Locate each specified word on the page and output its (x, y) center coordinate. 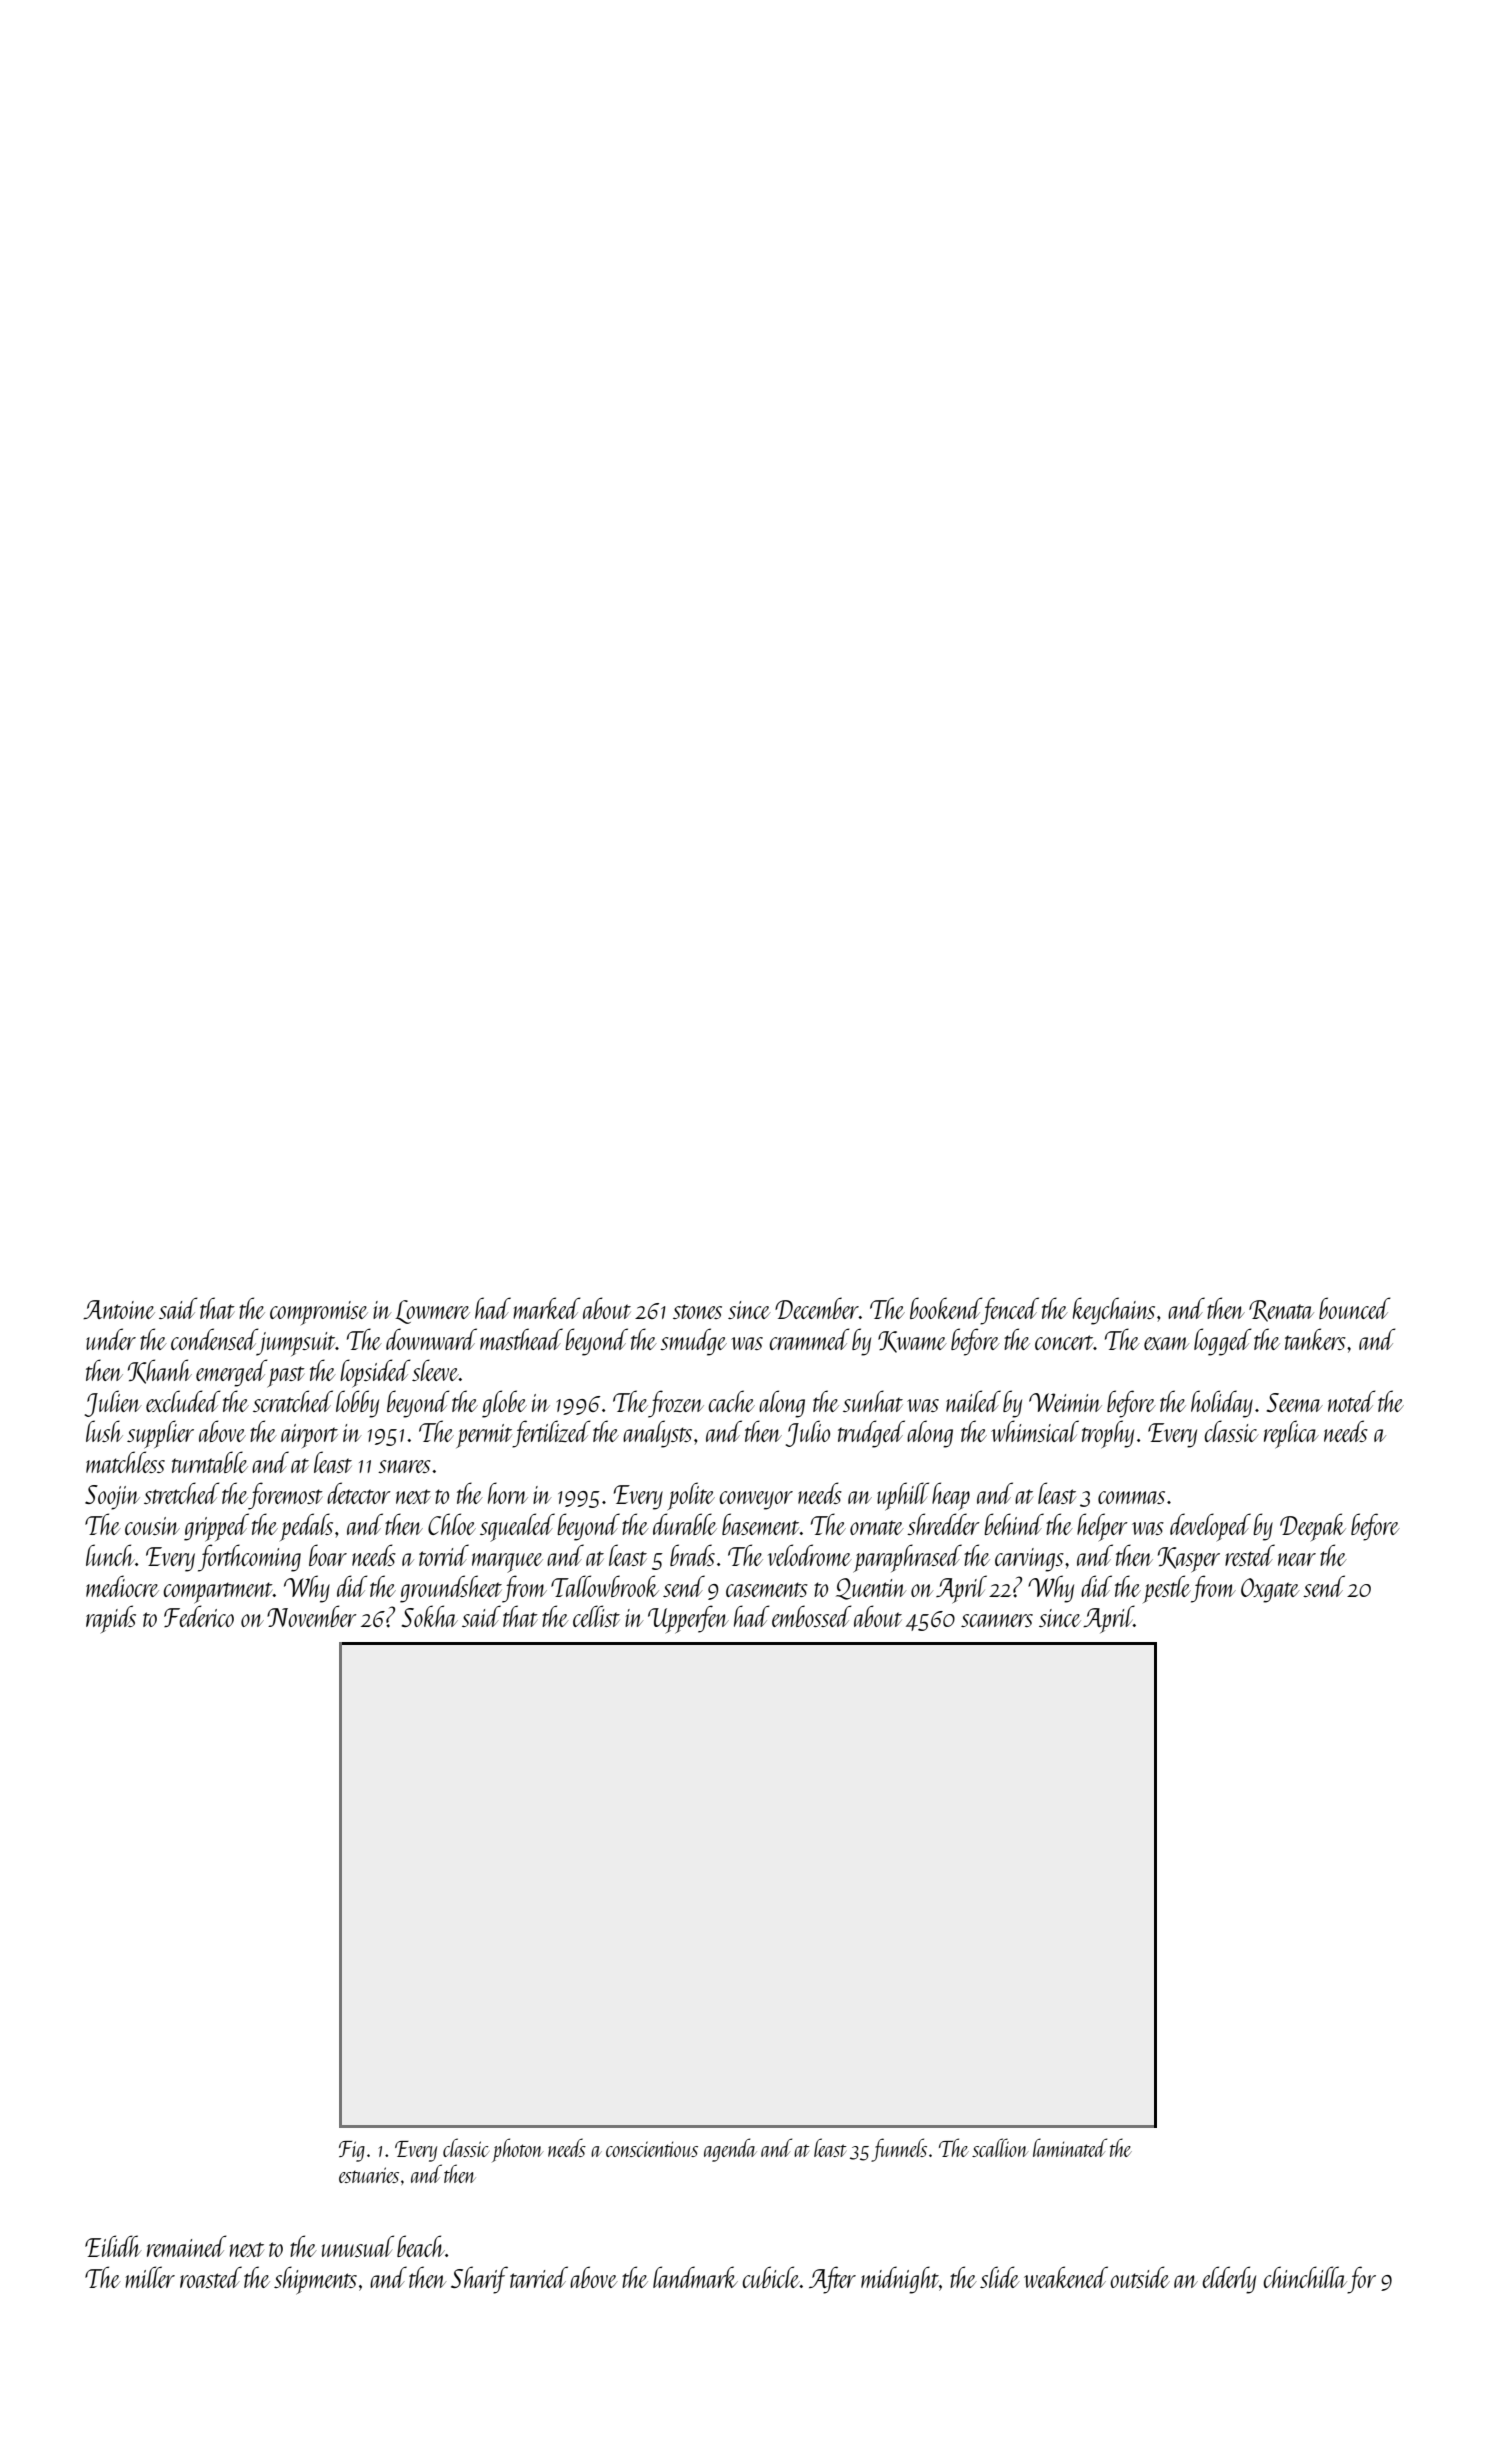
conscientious (652, 2149)
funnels (899, 2150)
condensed (214, 1339)
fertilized (552, 1434)
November (312, 1616)
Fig (352, 2151)
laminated (1070, 2147)
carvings (1029, 1560)
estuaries (369, 2175)
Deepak (1313, 1527)
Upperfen (688, 1619)
